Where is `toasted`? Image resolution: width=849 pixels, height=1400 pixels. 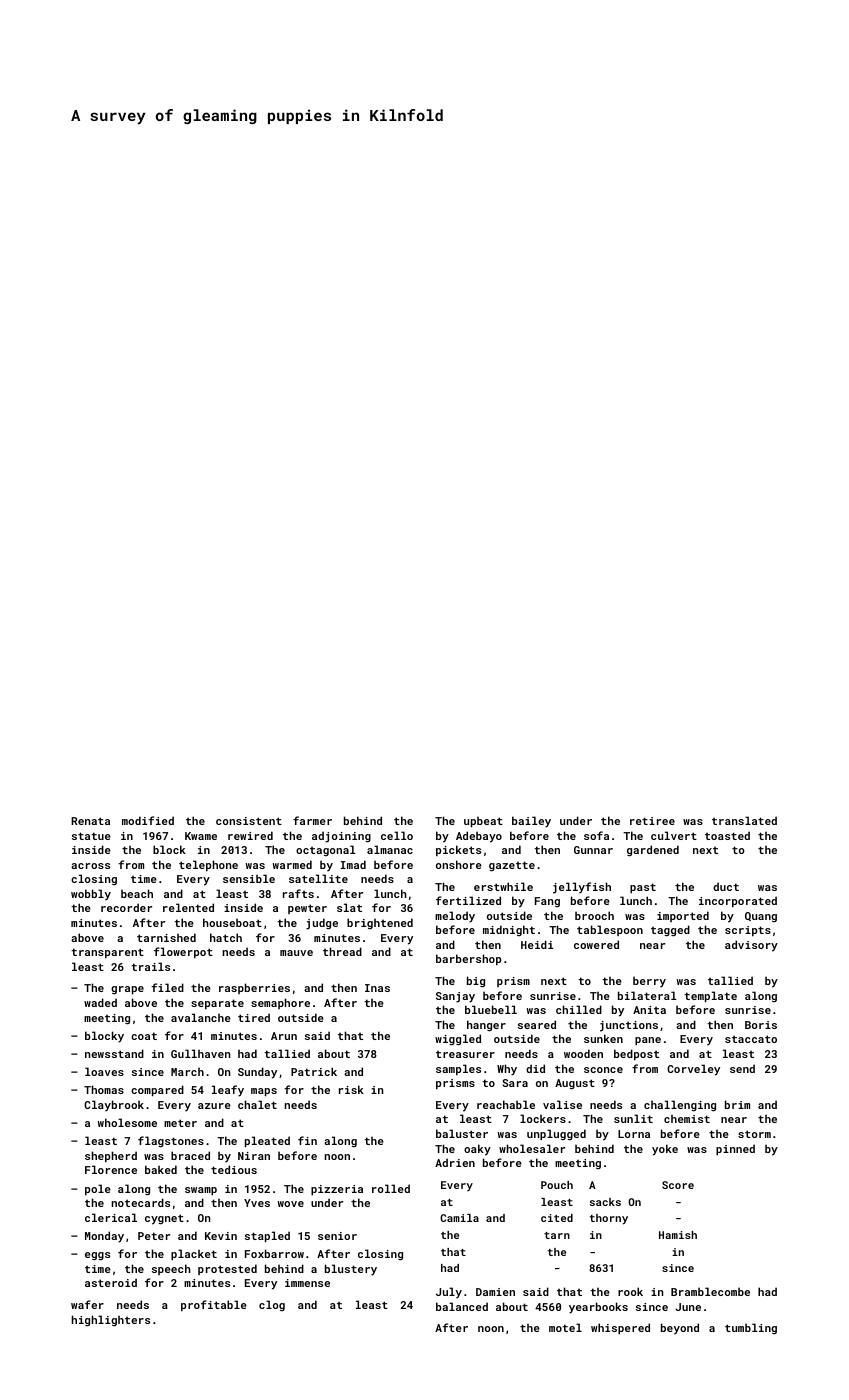 toasted is located at coordinates (727, 835).
